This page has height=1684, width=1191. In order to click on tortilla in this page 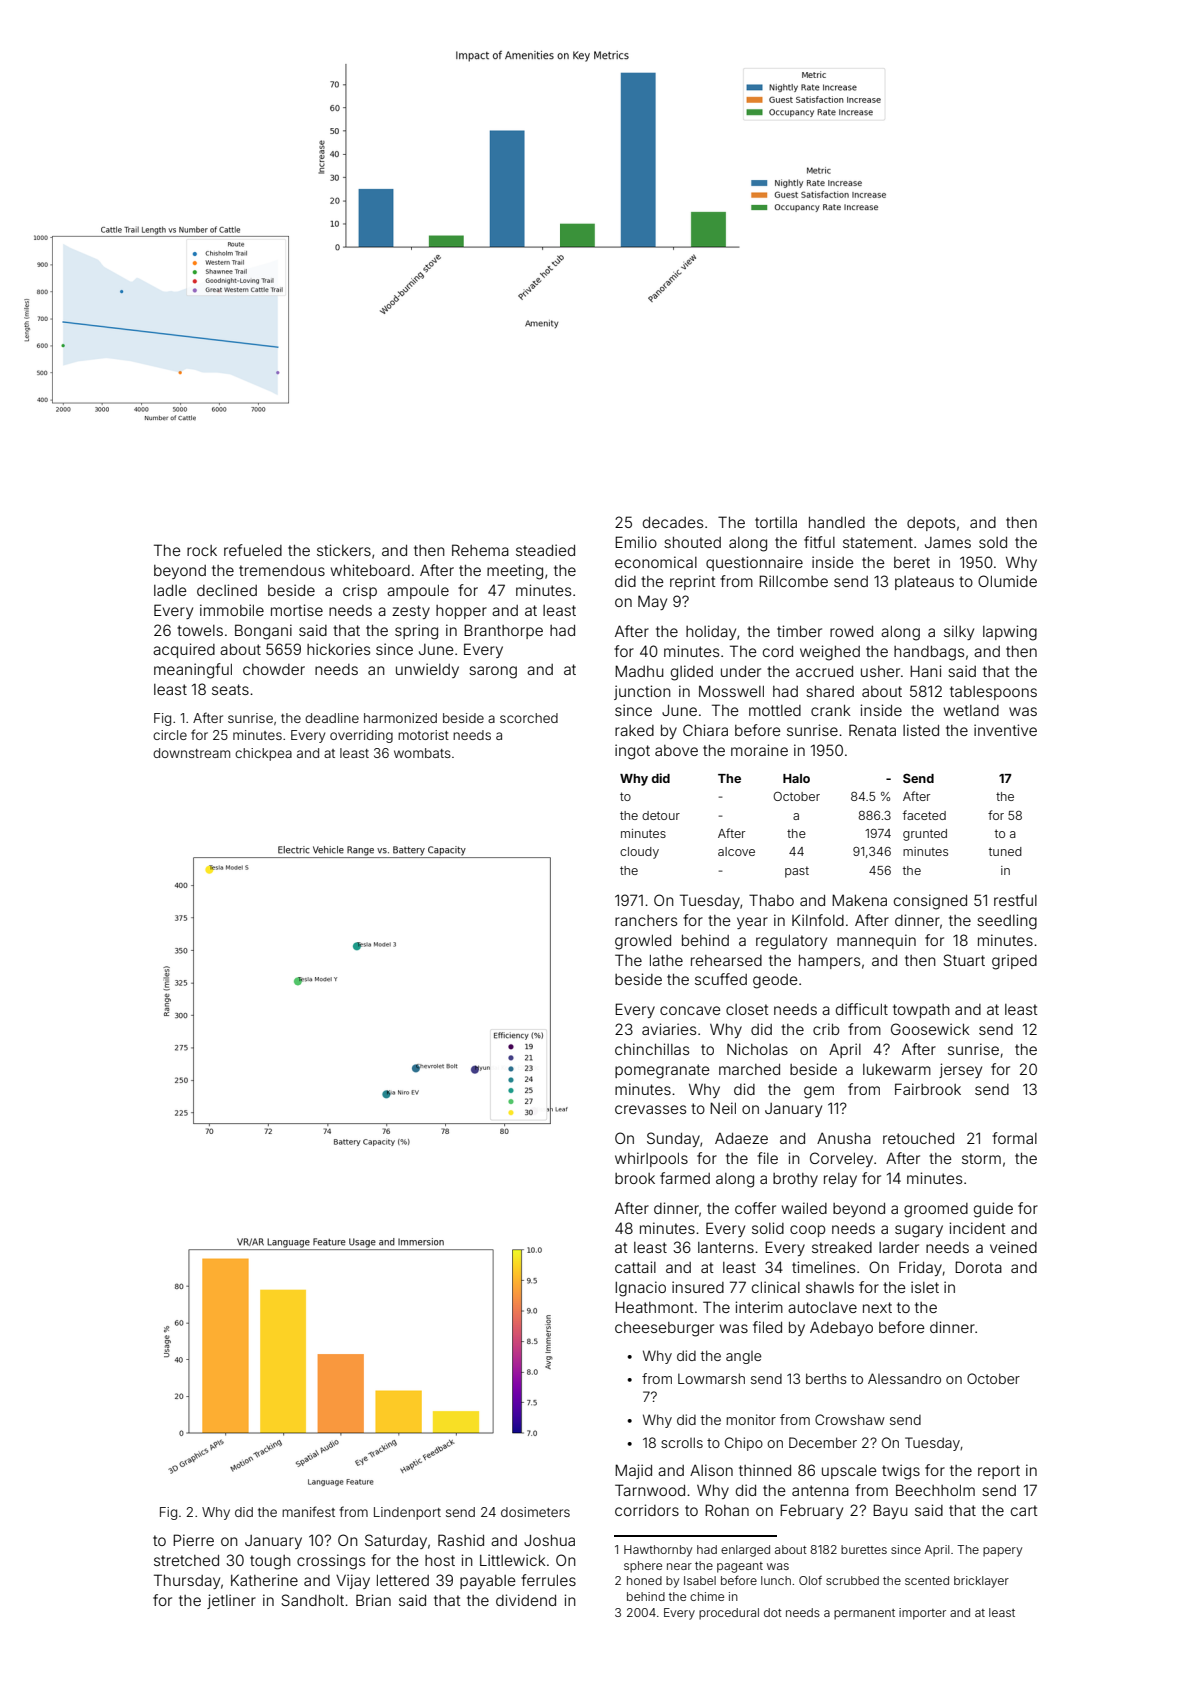, I will do `click(776, 522)`.
